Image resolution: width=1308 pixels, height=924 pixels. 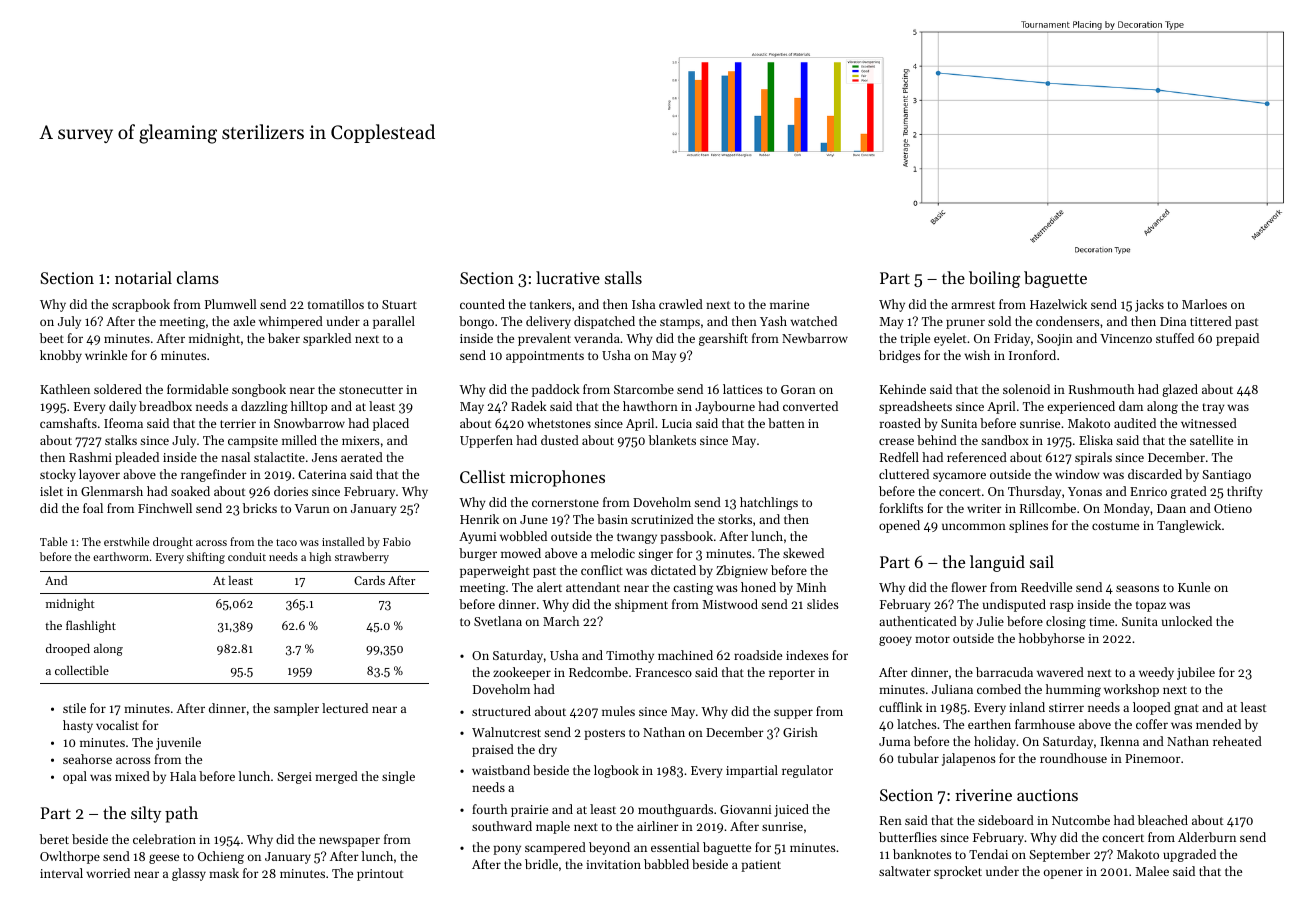 I want to click on bridges, so click(x=900, y=356).
